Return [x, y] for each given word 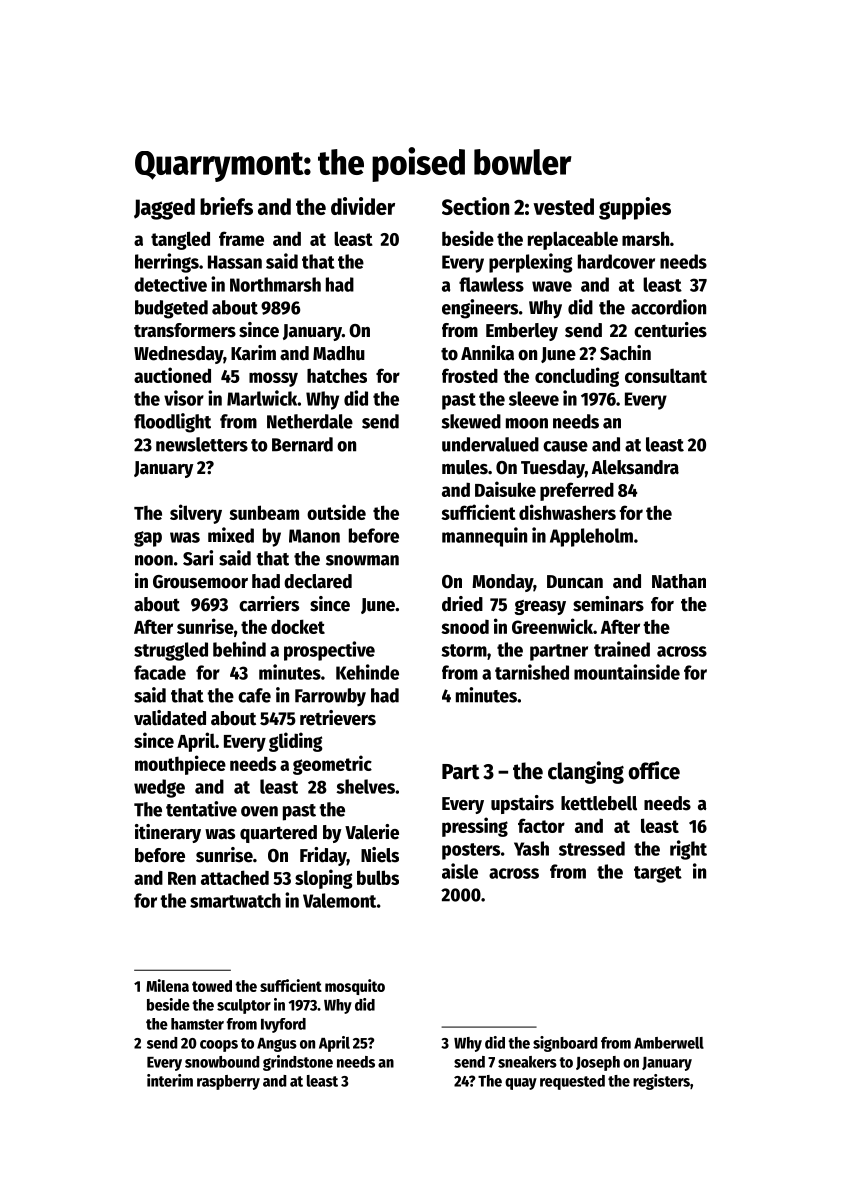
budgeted [171, 309]
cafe [254, 695]
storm [464, 650]
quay [521, 1084]
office [654, 770]
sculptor [244, 1006]
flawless [491, 284]
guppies [635, 208]
